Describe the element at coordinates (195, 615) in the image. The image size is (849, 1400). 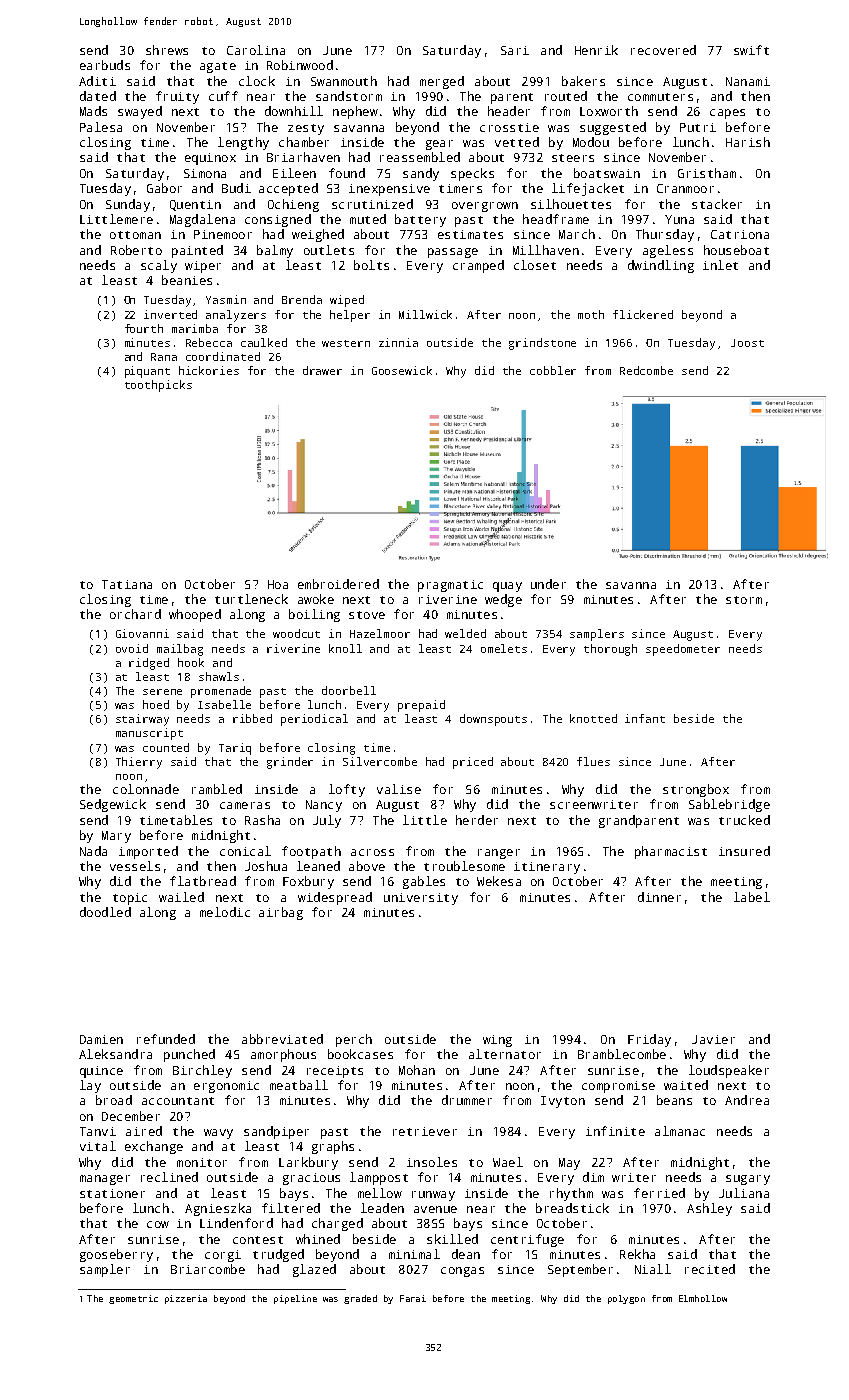
I see `whooped` at that location.
